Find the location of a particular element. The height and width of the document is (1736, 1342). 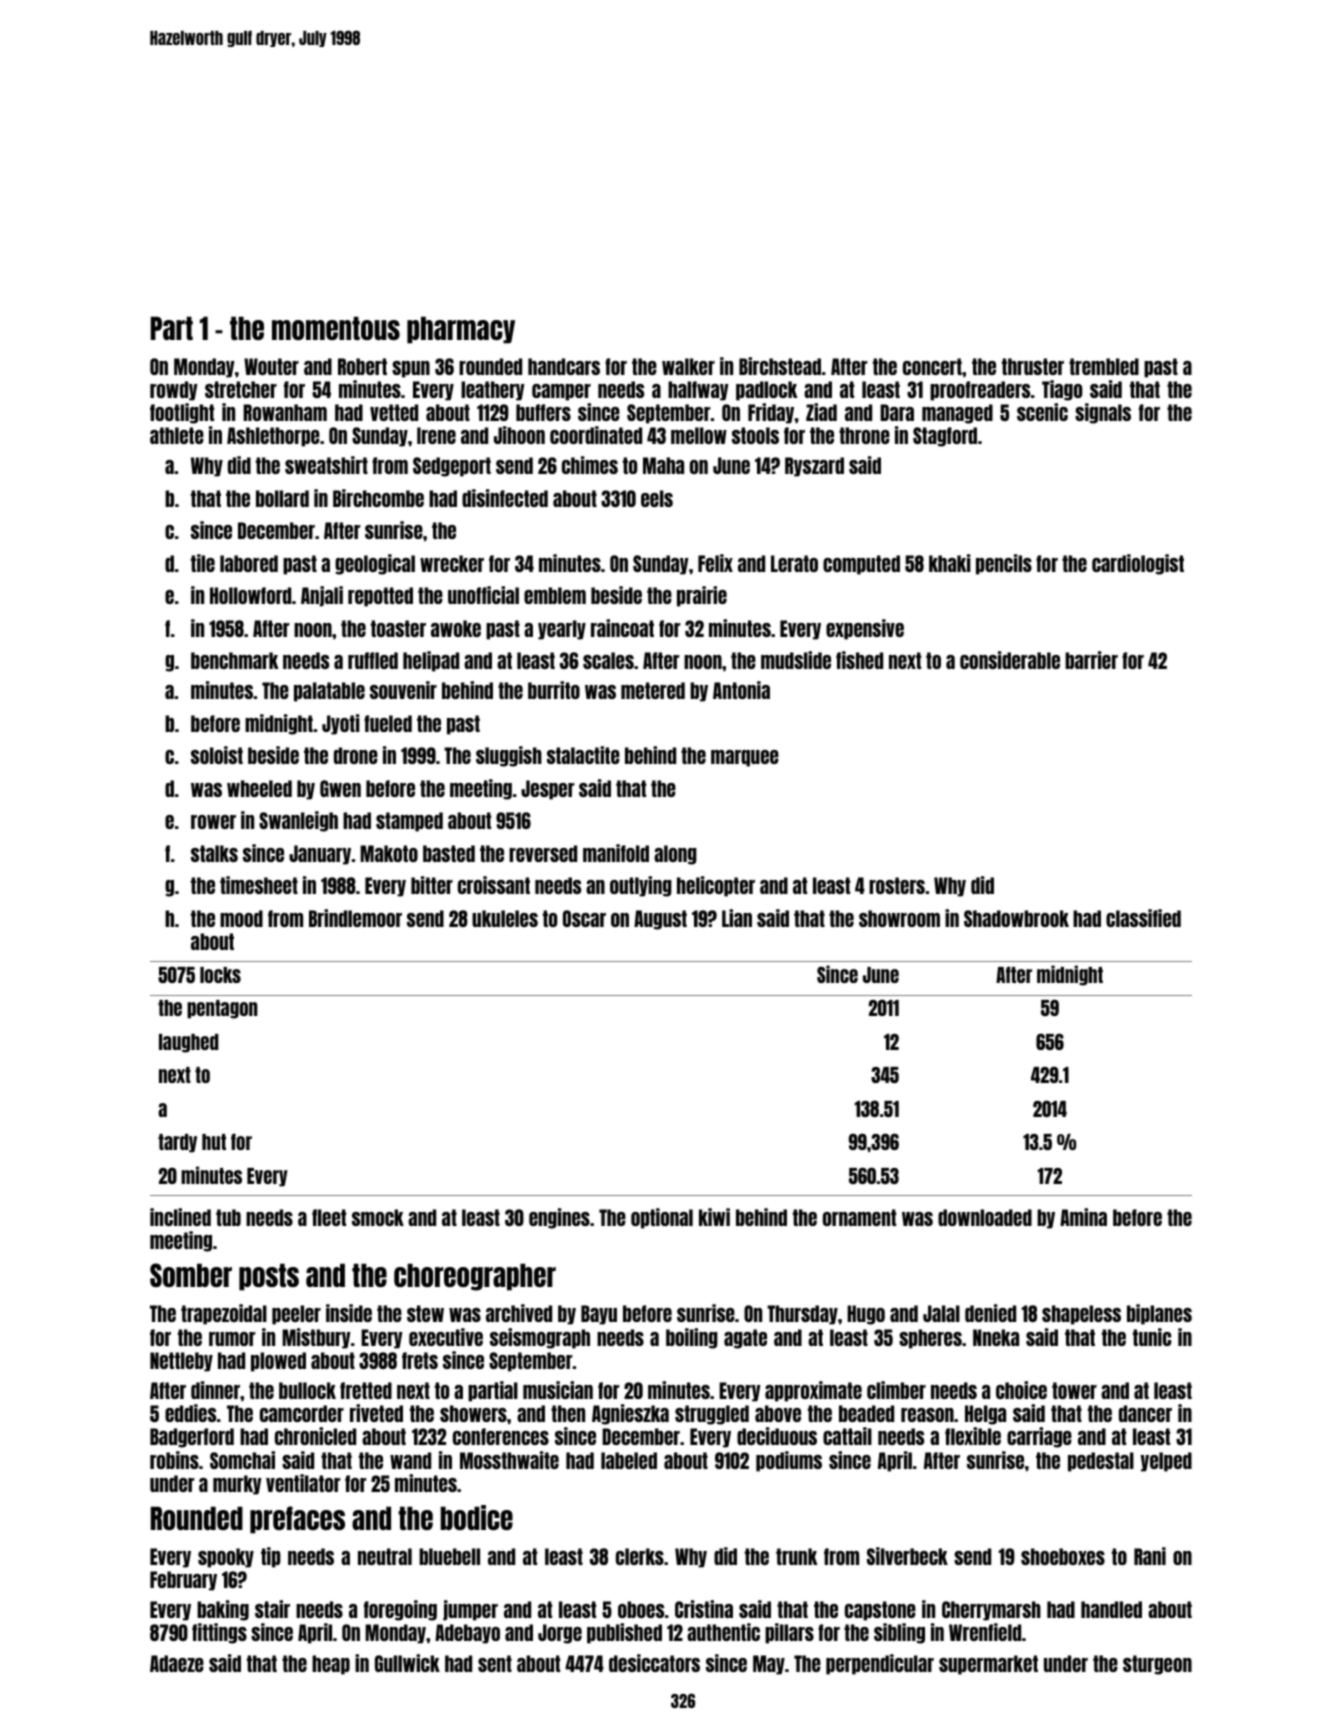

tardy is located at coordinates (177, 1143).
